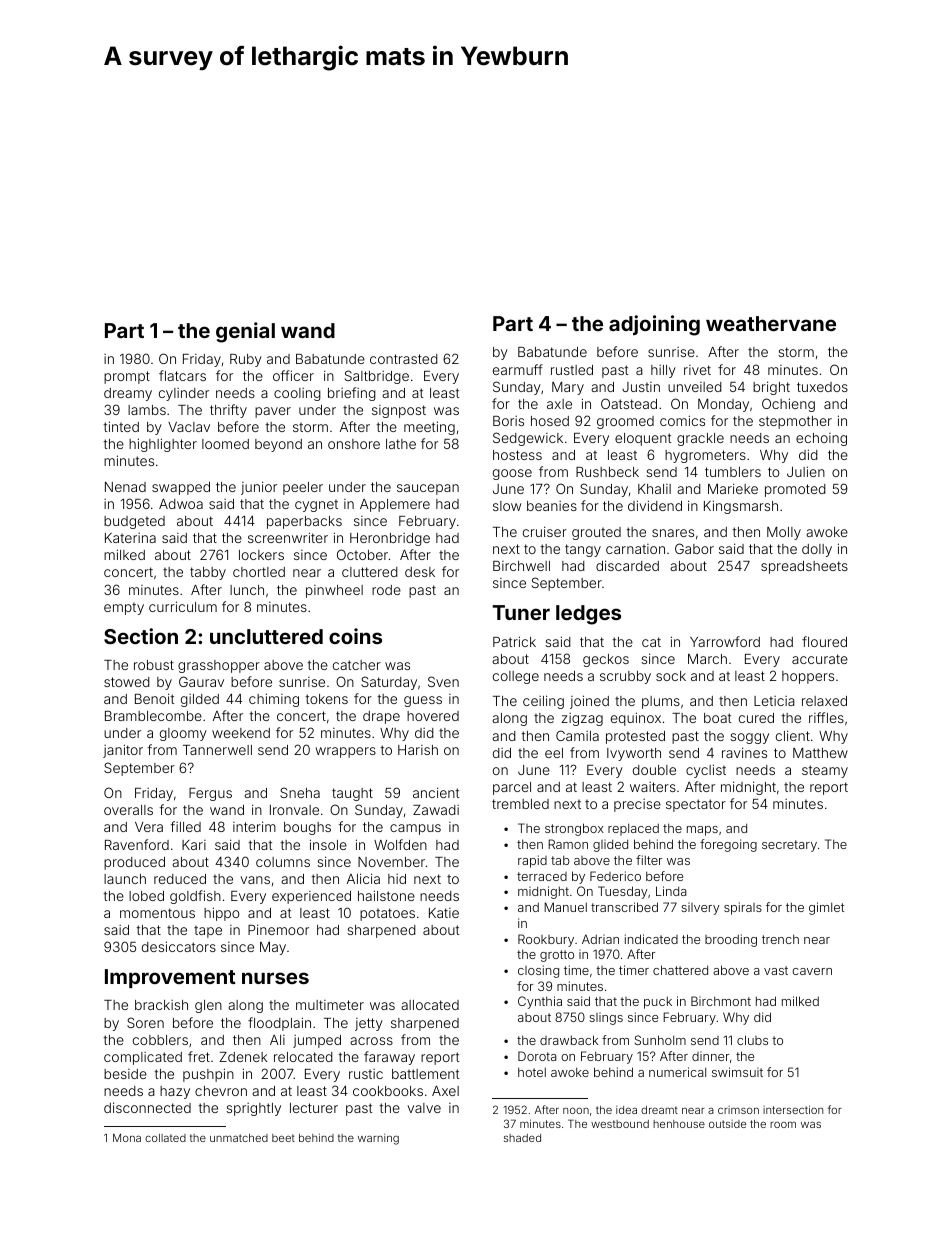  Describe the element at coordinates (825, 771) in the image. I see `steamy` at that location.
